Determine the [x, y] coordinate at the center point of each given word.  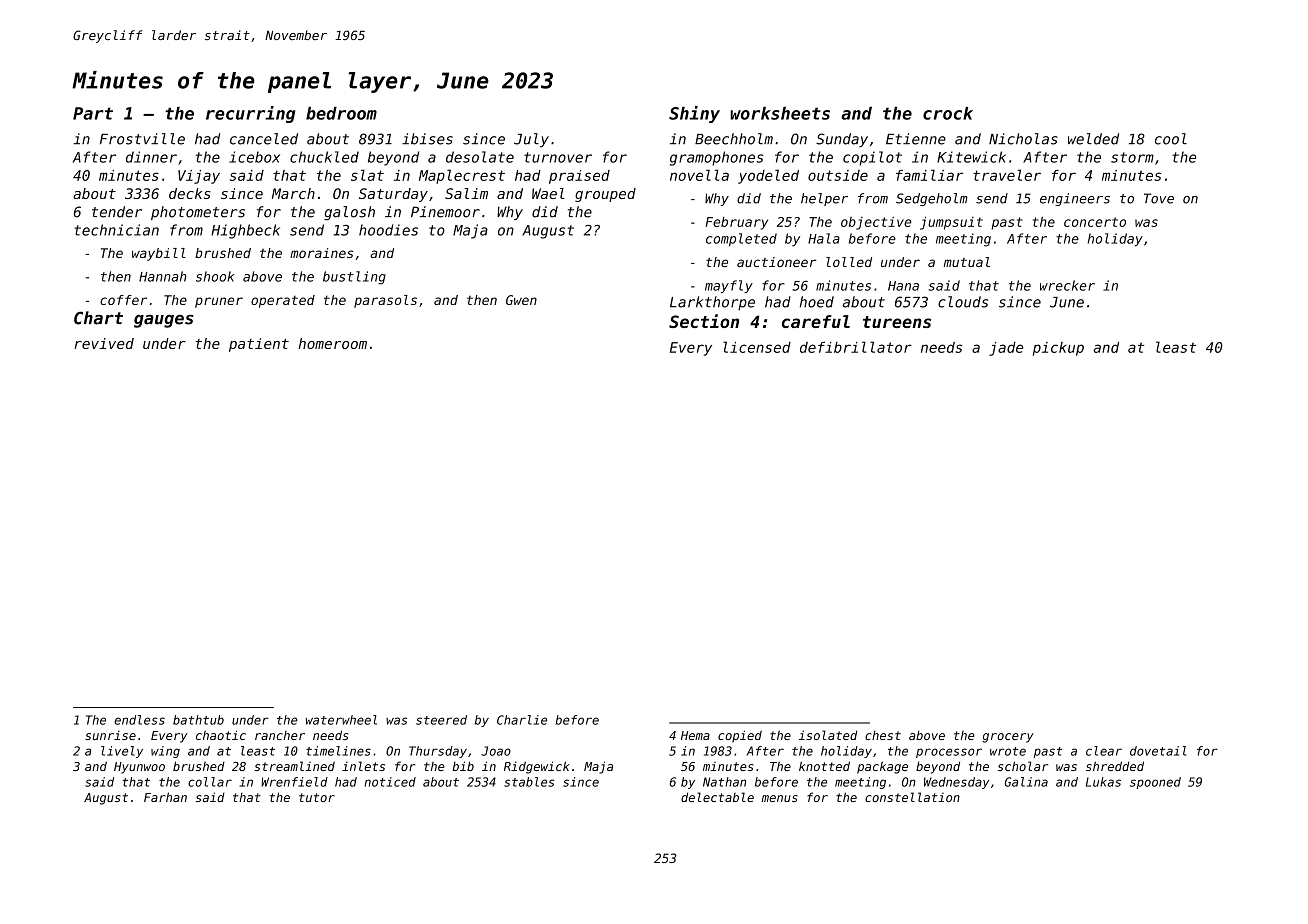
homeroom [333, 343]
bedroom [341, 113]
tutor [317, 797]
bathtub [198, 720]
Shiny [694, 114]
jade [1006, 349]
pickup [1058, 349]
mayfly [729, 287]
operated [283, 301]
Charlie [522, 720]
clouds [963, 302]
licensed [757, 347]
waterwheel [341, 720]
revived [104, 343]
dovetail [1158, 751]
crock [948, 113]
